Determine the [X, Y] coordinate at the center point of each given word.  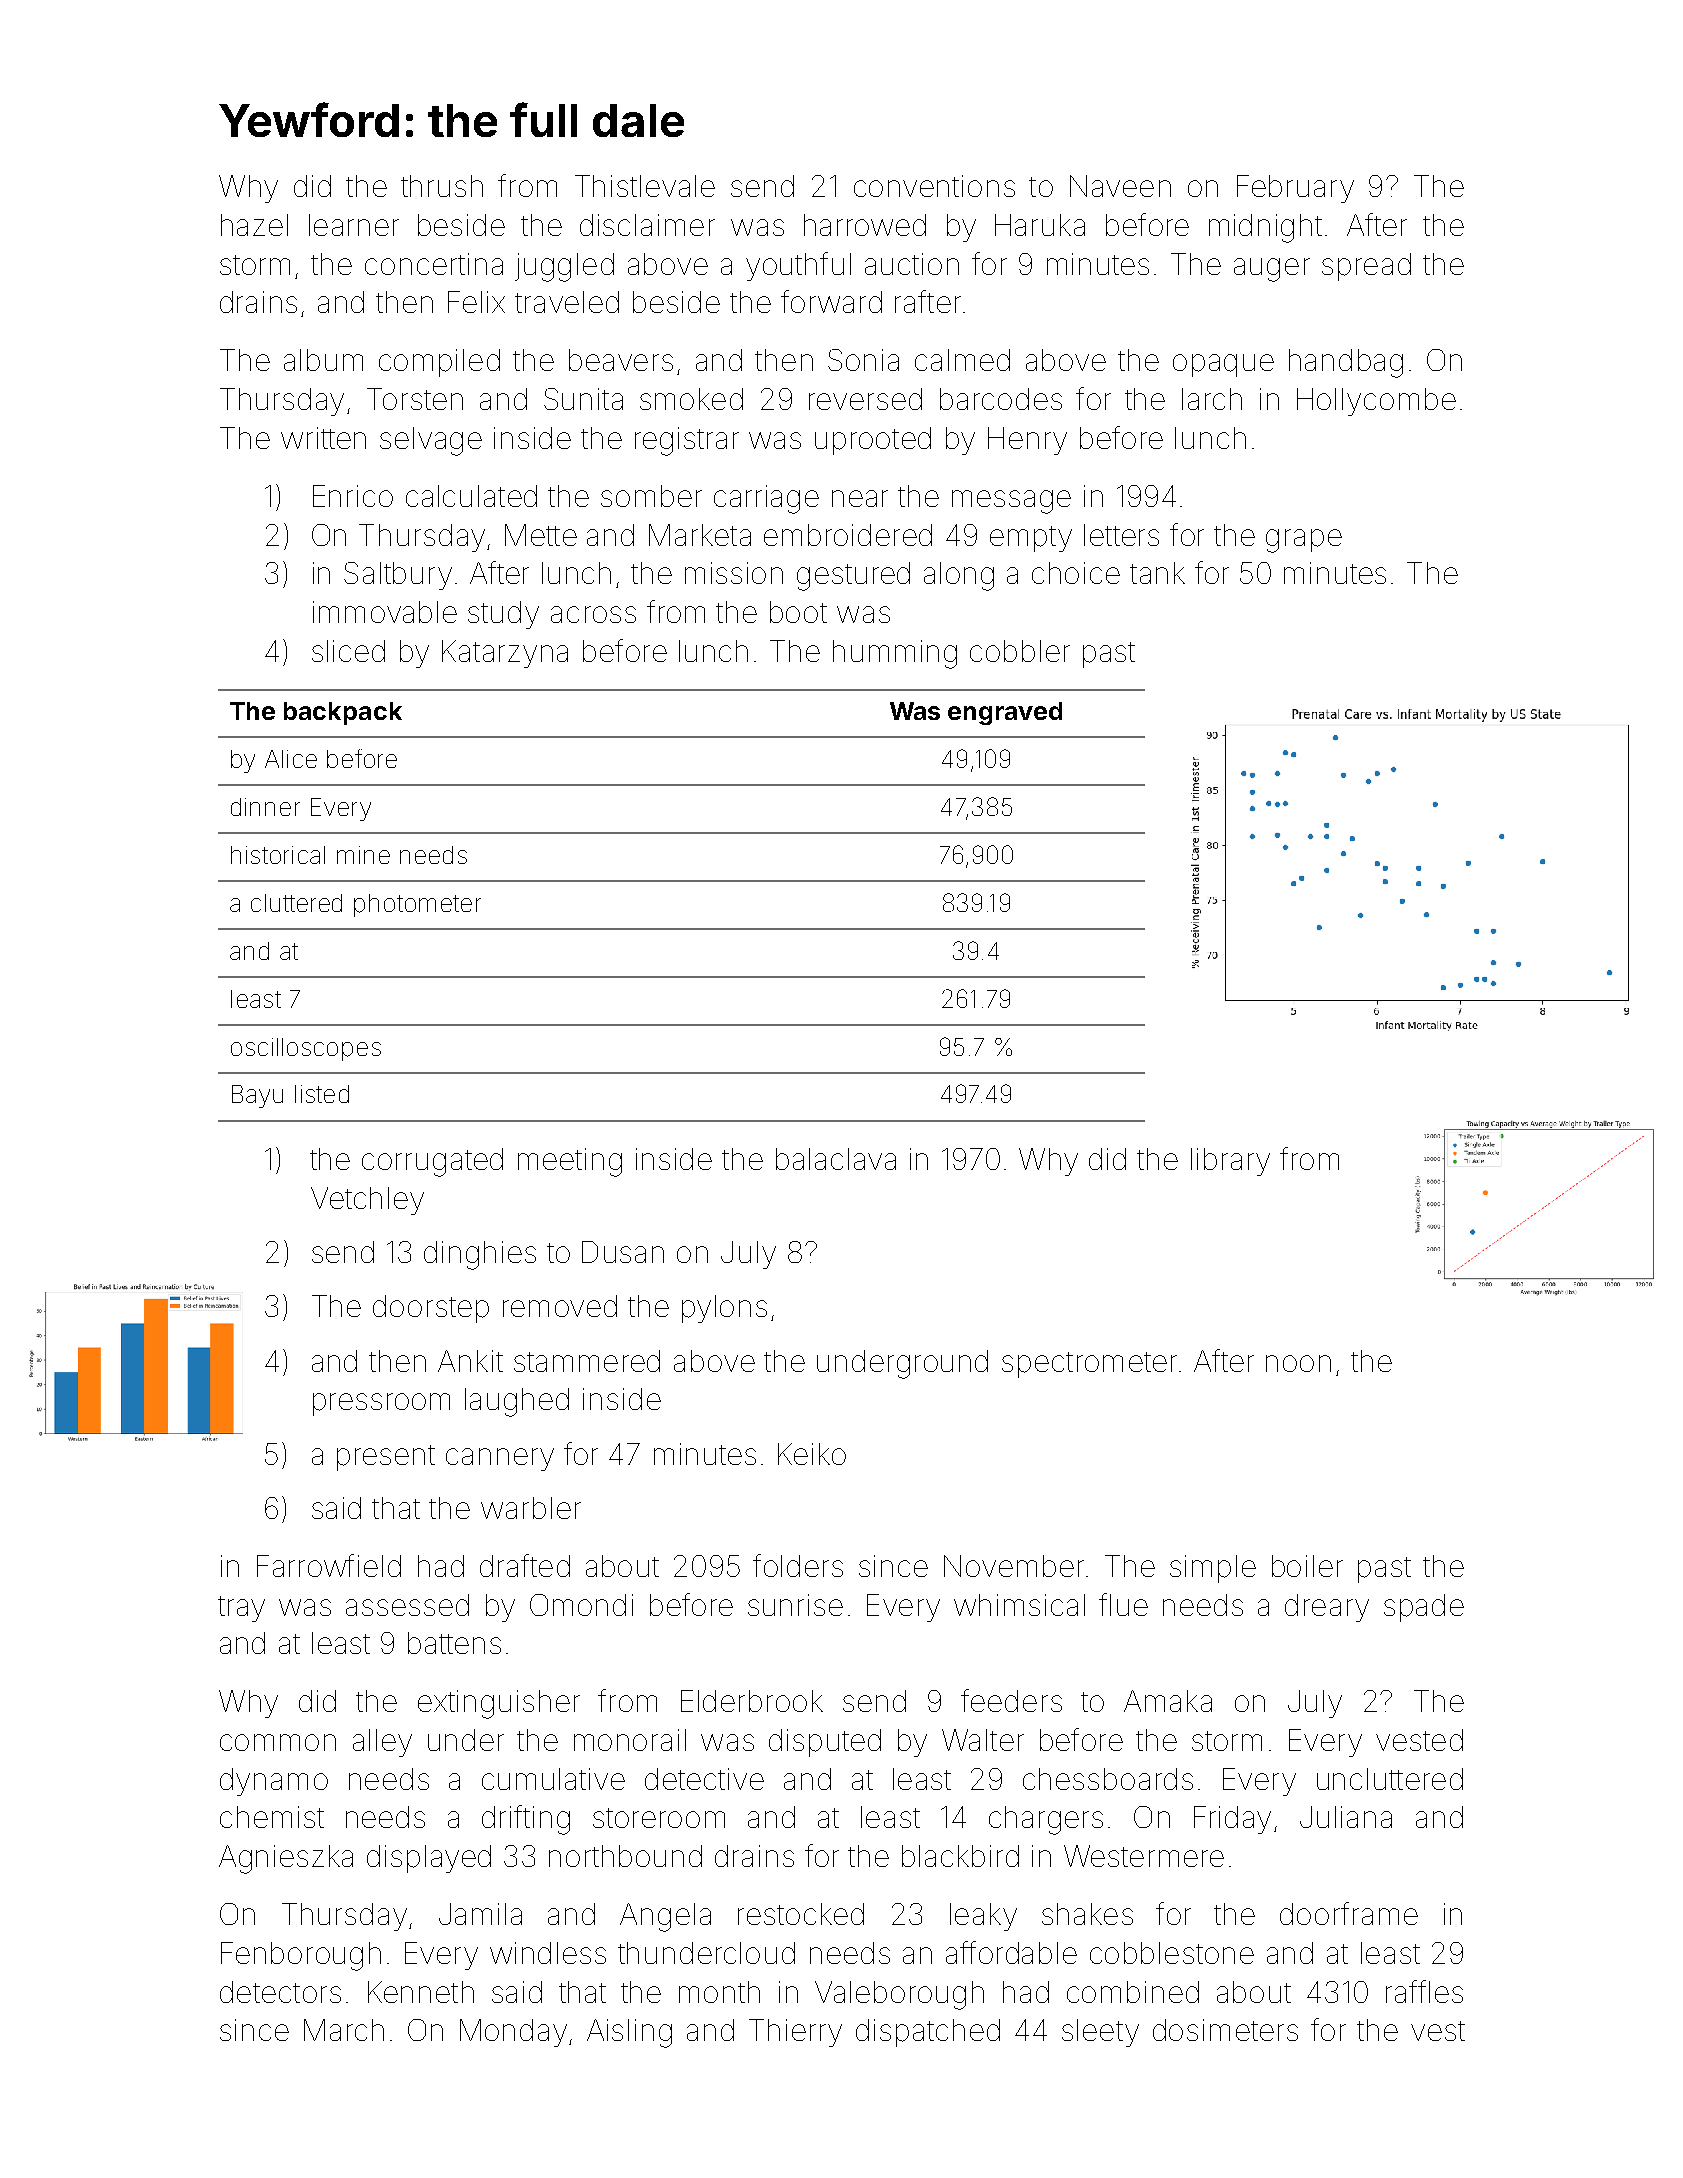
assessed [407, 1605]
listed [322, 1094]
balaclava [836, 1159]
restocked [801, 1914]
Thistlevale [645, 186]
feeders [1011, 1700]
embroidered [848, 535]
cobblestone [1172, 1953]
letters [1121, 535]
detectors [280, 1992]
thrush [442, 186]
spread [1366, 267]
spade [1424, 1608]
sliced [348, 651]
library [1230, 1162]
